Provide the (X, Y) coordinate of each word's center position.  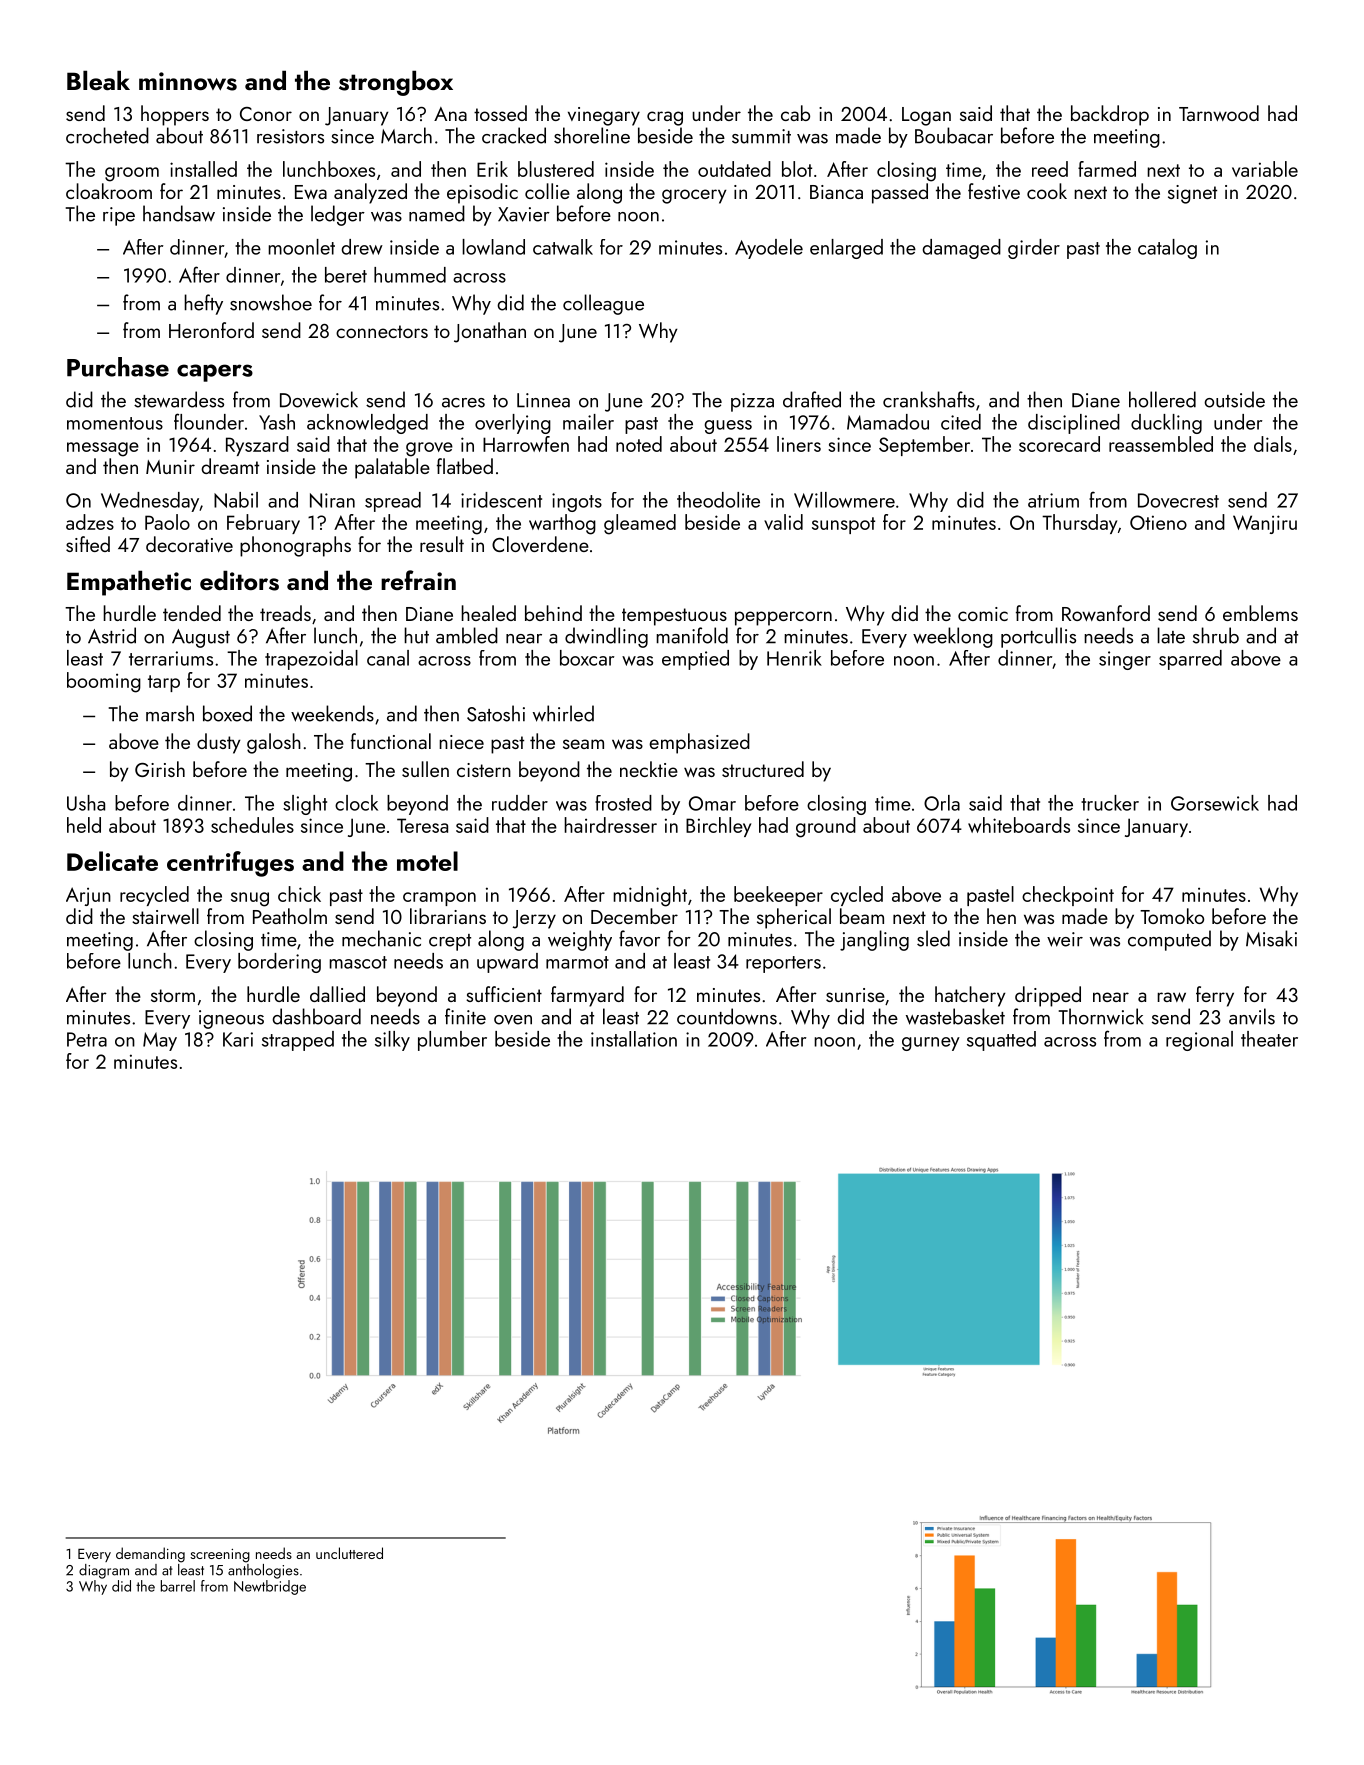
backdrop (1110, 115)
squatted (1001, 1041)
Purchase (118, 367)
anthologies (263, 1571)
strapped (298, 1041)
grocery (694, 196)
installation (634, 1039)
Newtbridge (270, 1587)
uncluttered (349, 1553)
